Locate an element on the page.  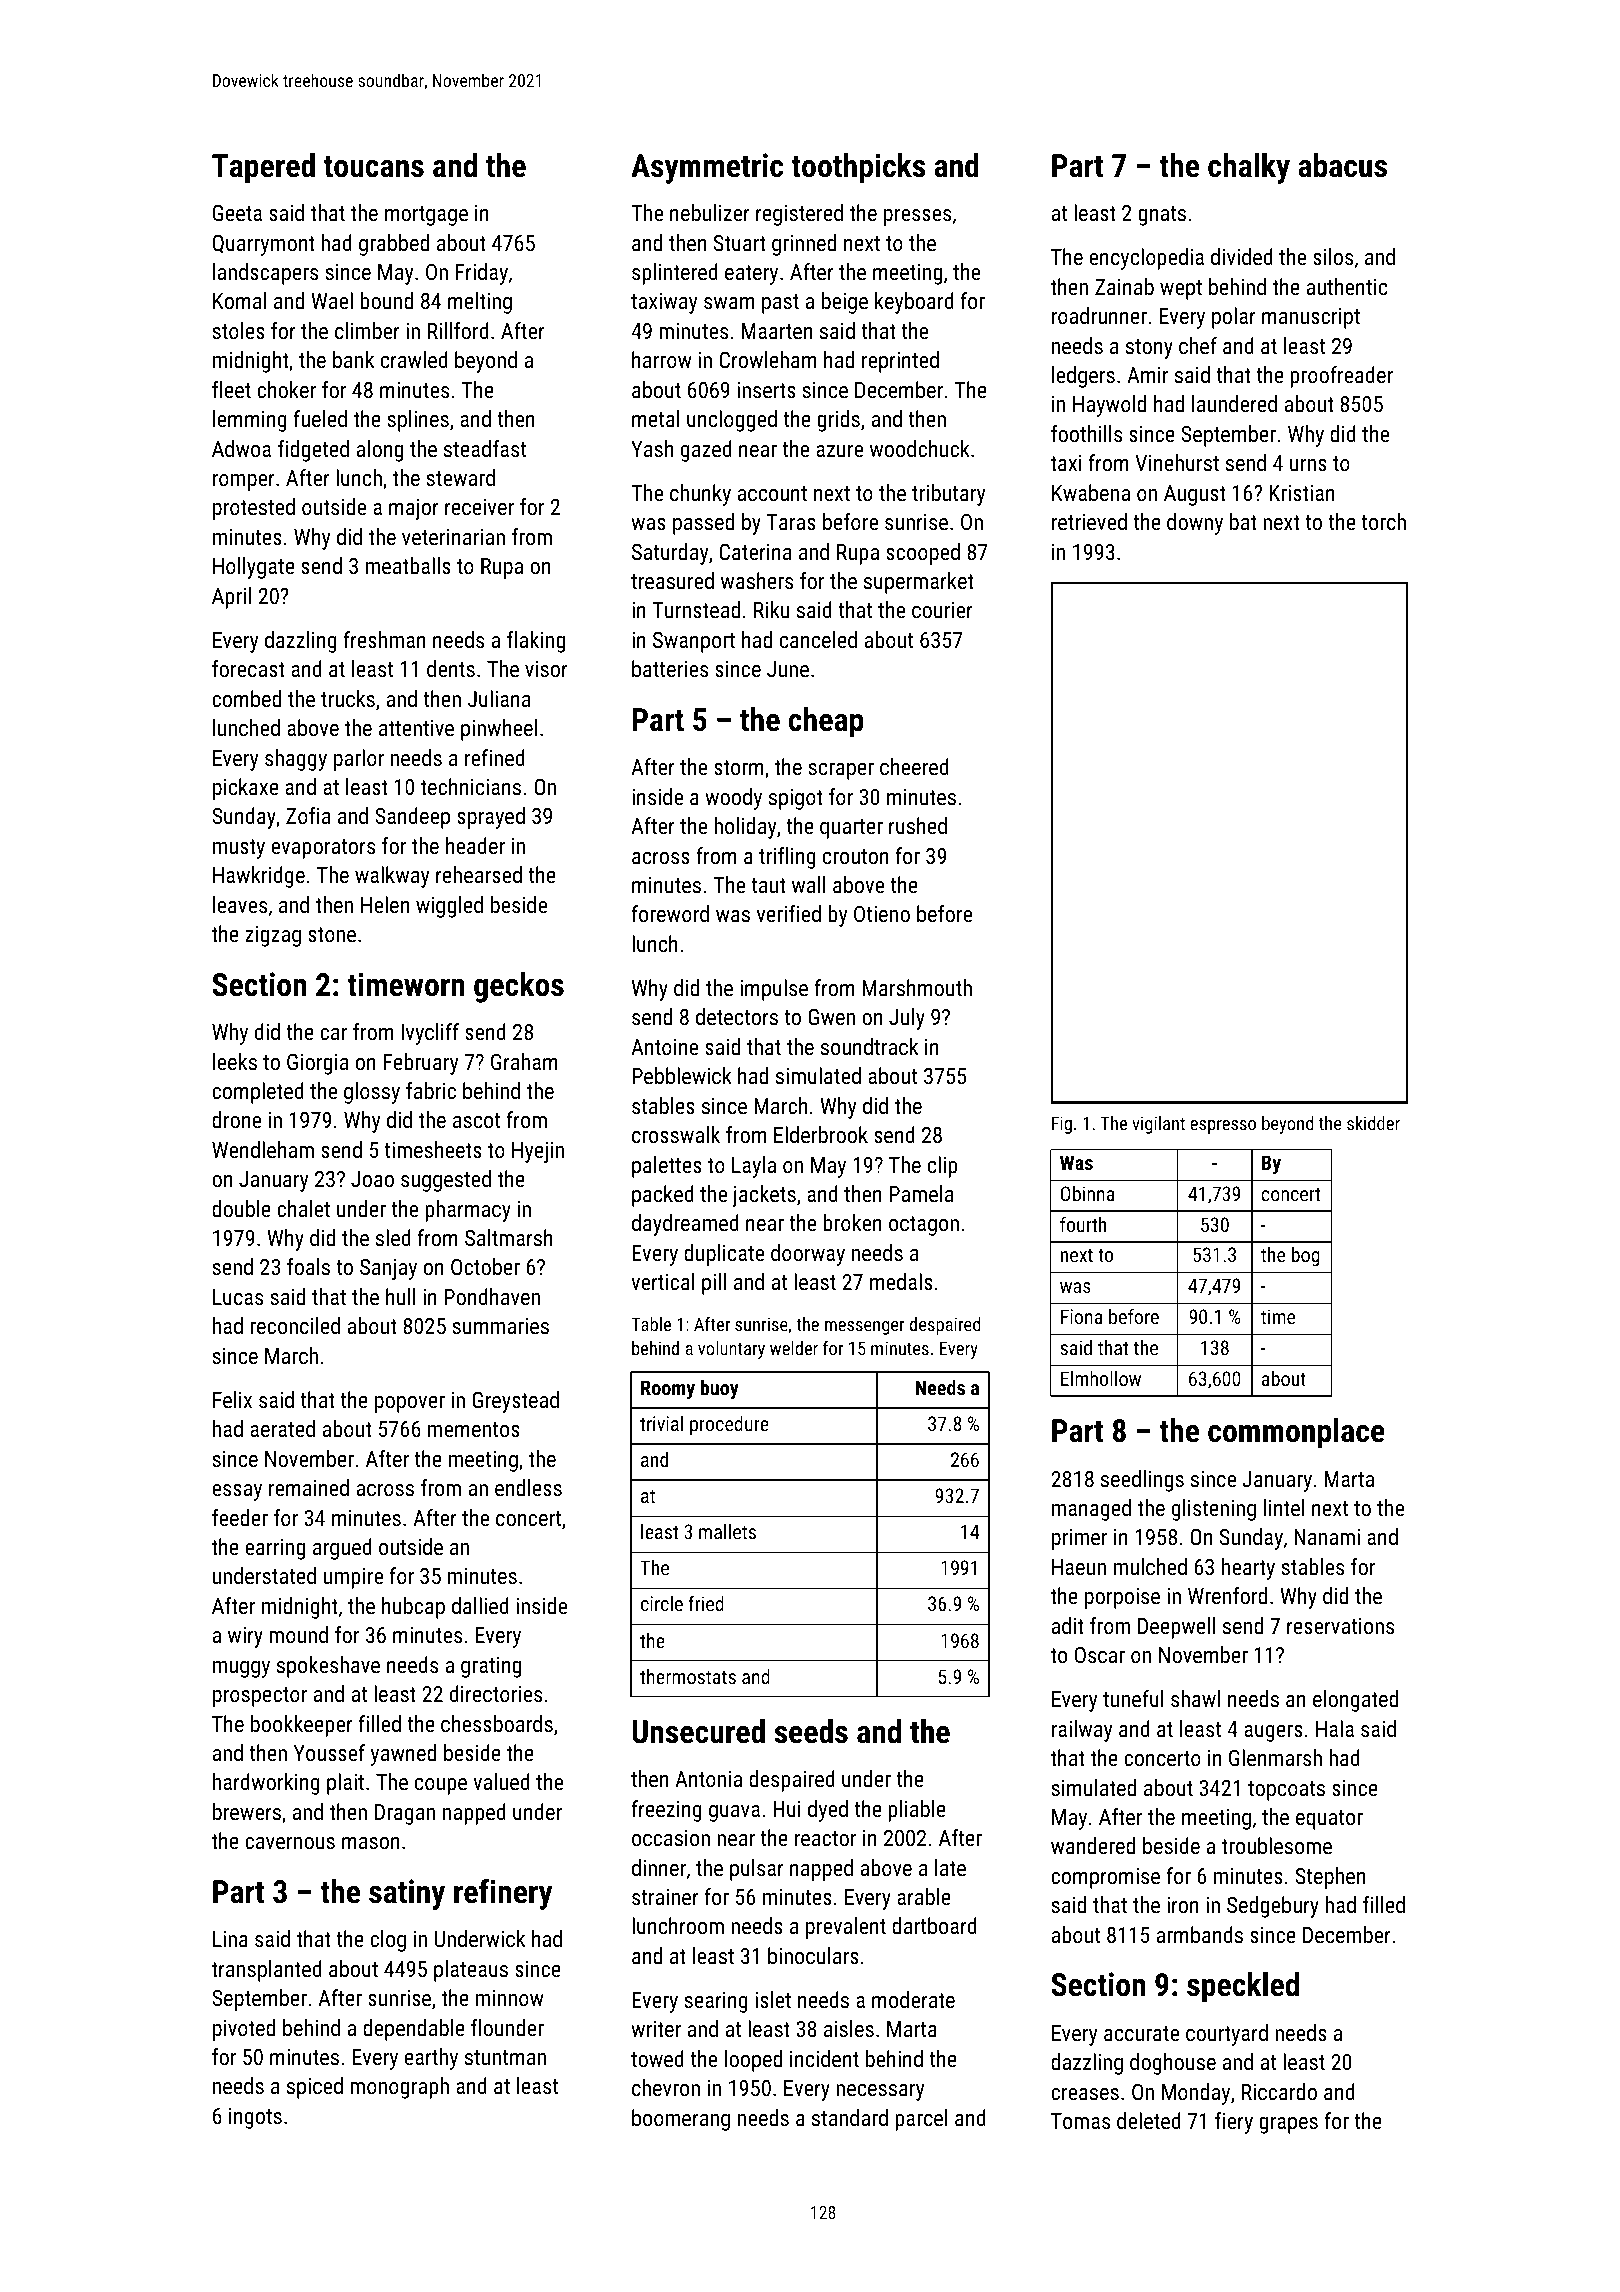
toothpicks is located at coordinates (858, 168).
